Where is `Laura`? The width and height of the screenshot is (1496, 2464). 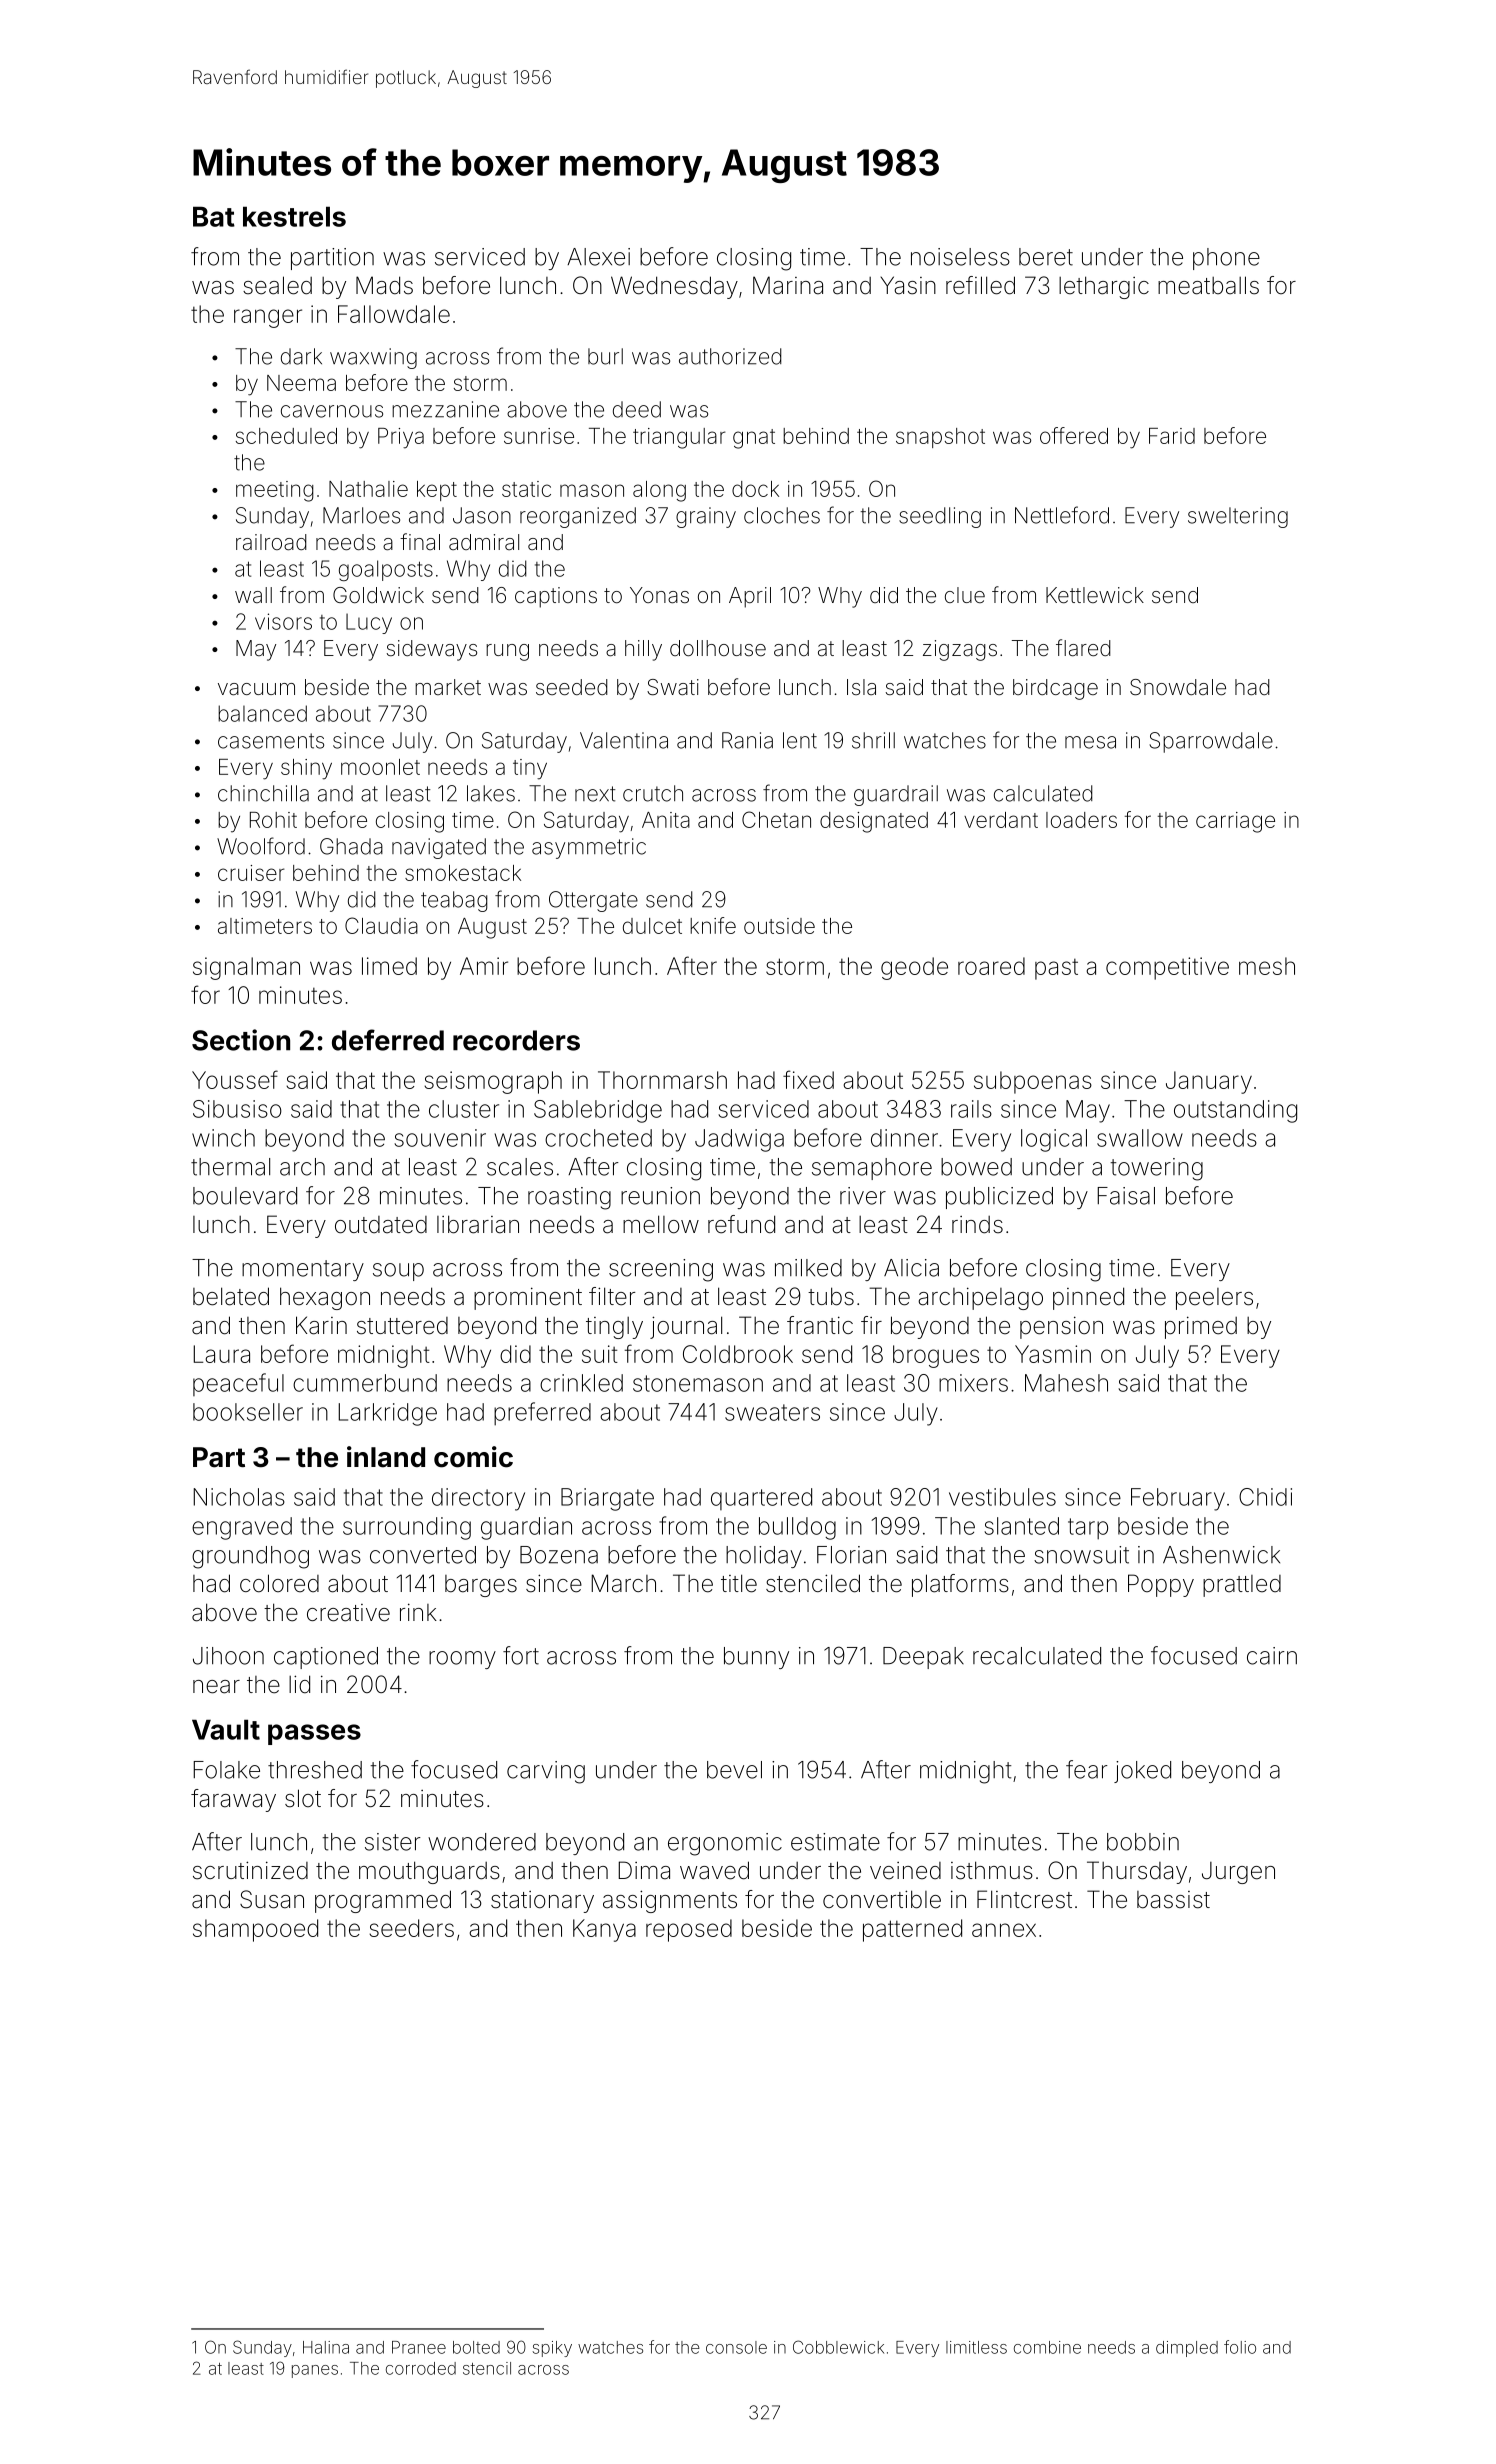 Laura is located at coordinates (221, 1354).
